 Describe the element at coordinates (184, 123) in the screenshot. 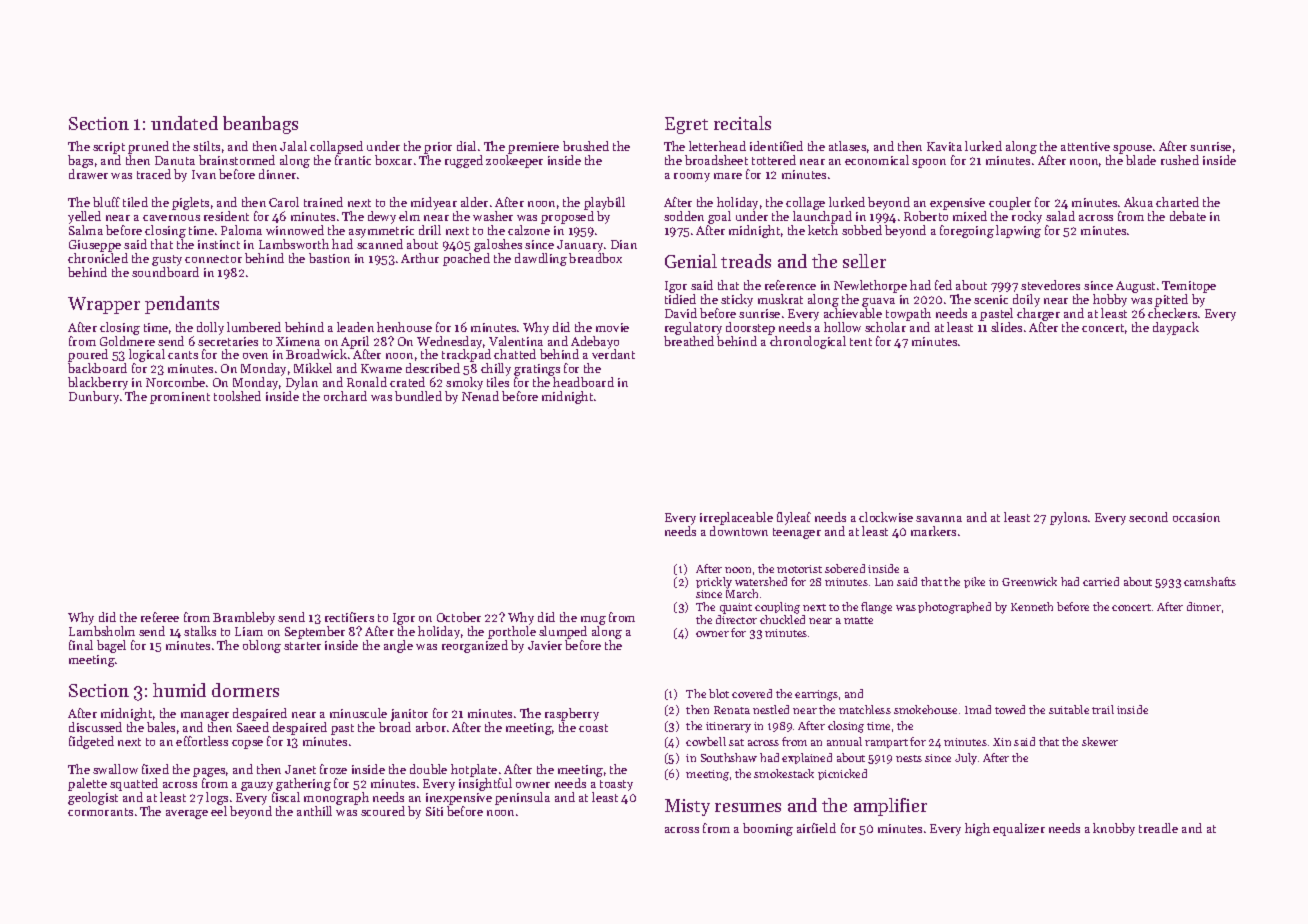

I see `undated` at that location.
